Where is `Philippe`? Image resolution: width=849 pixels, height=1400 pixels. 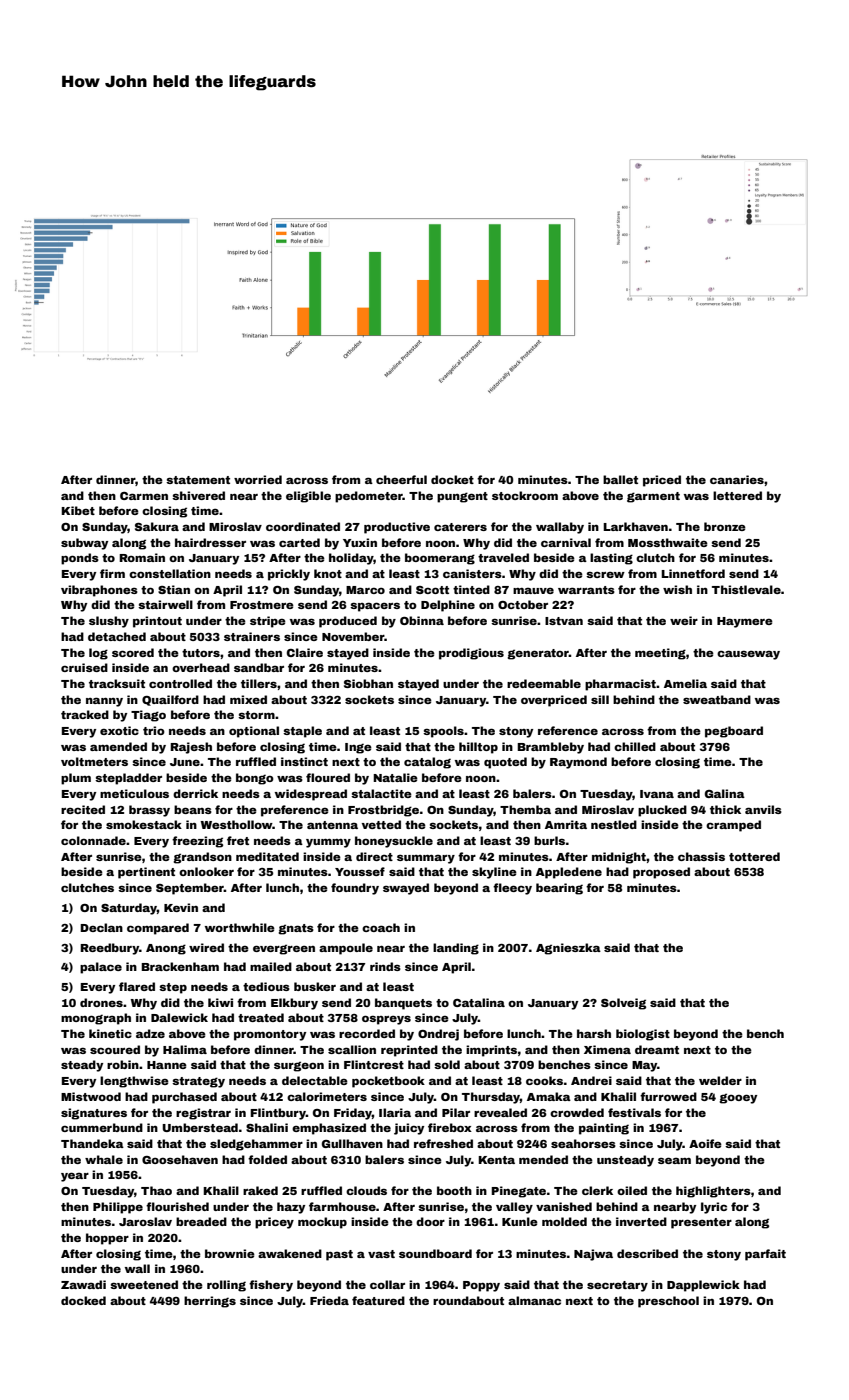
Philippe is located at coordinates (118, 1208).
